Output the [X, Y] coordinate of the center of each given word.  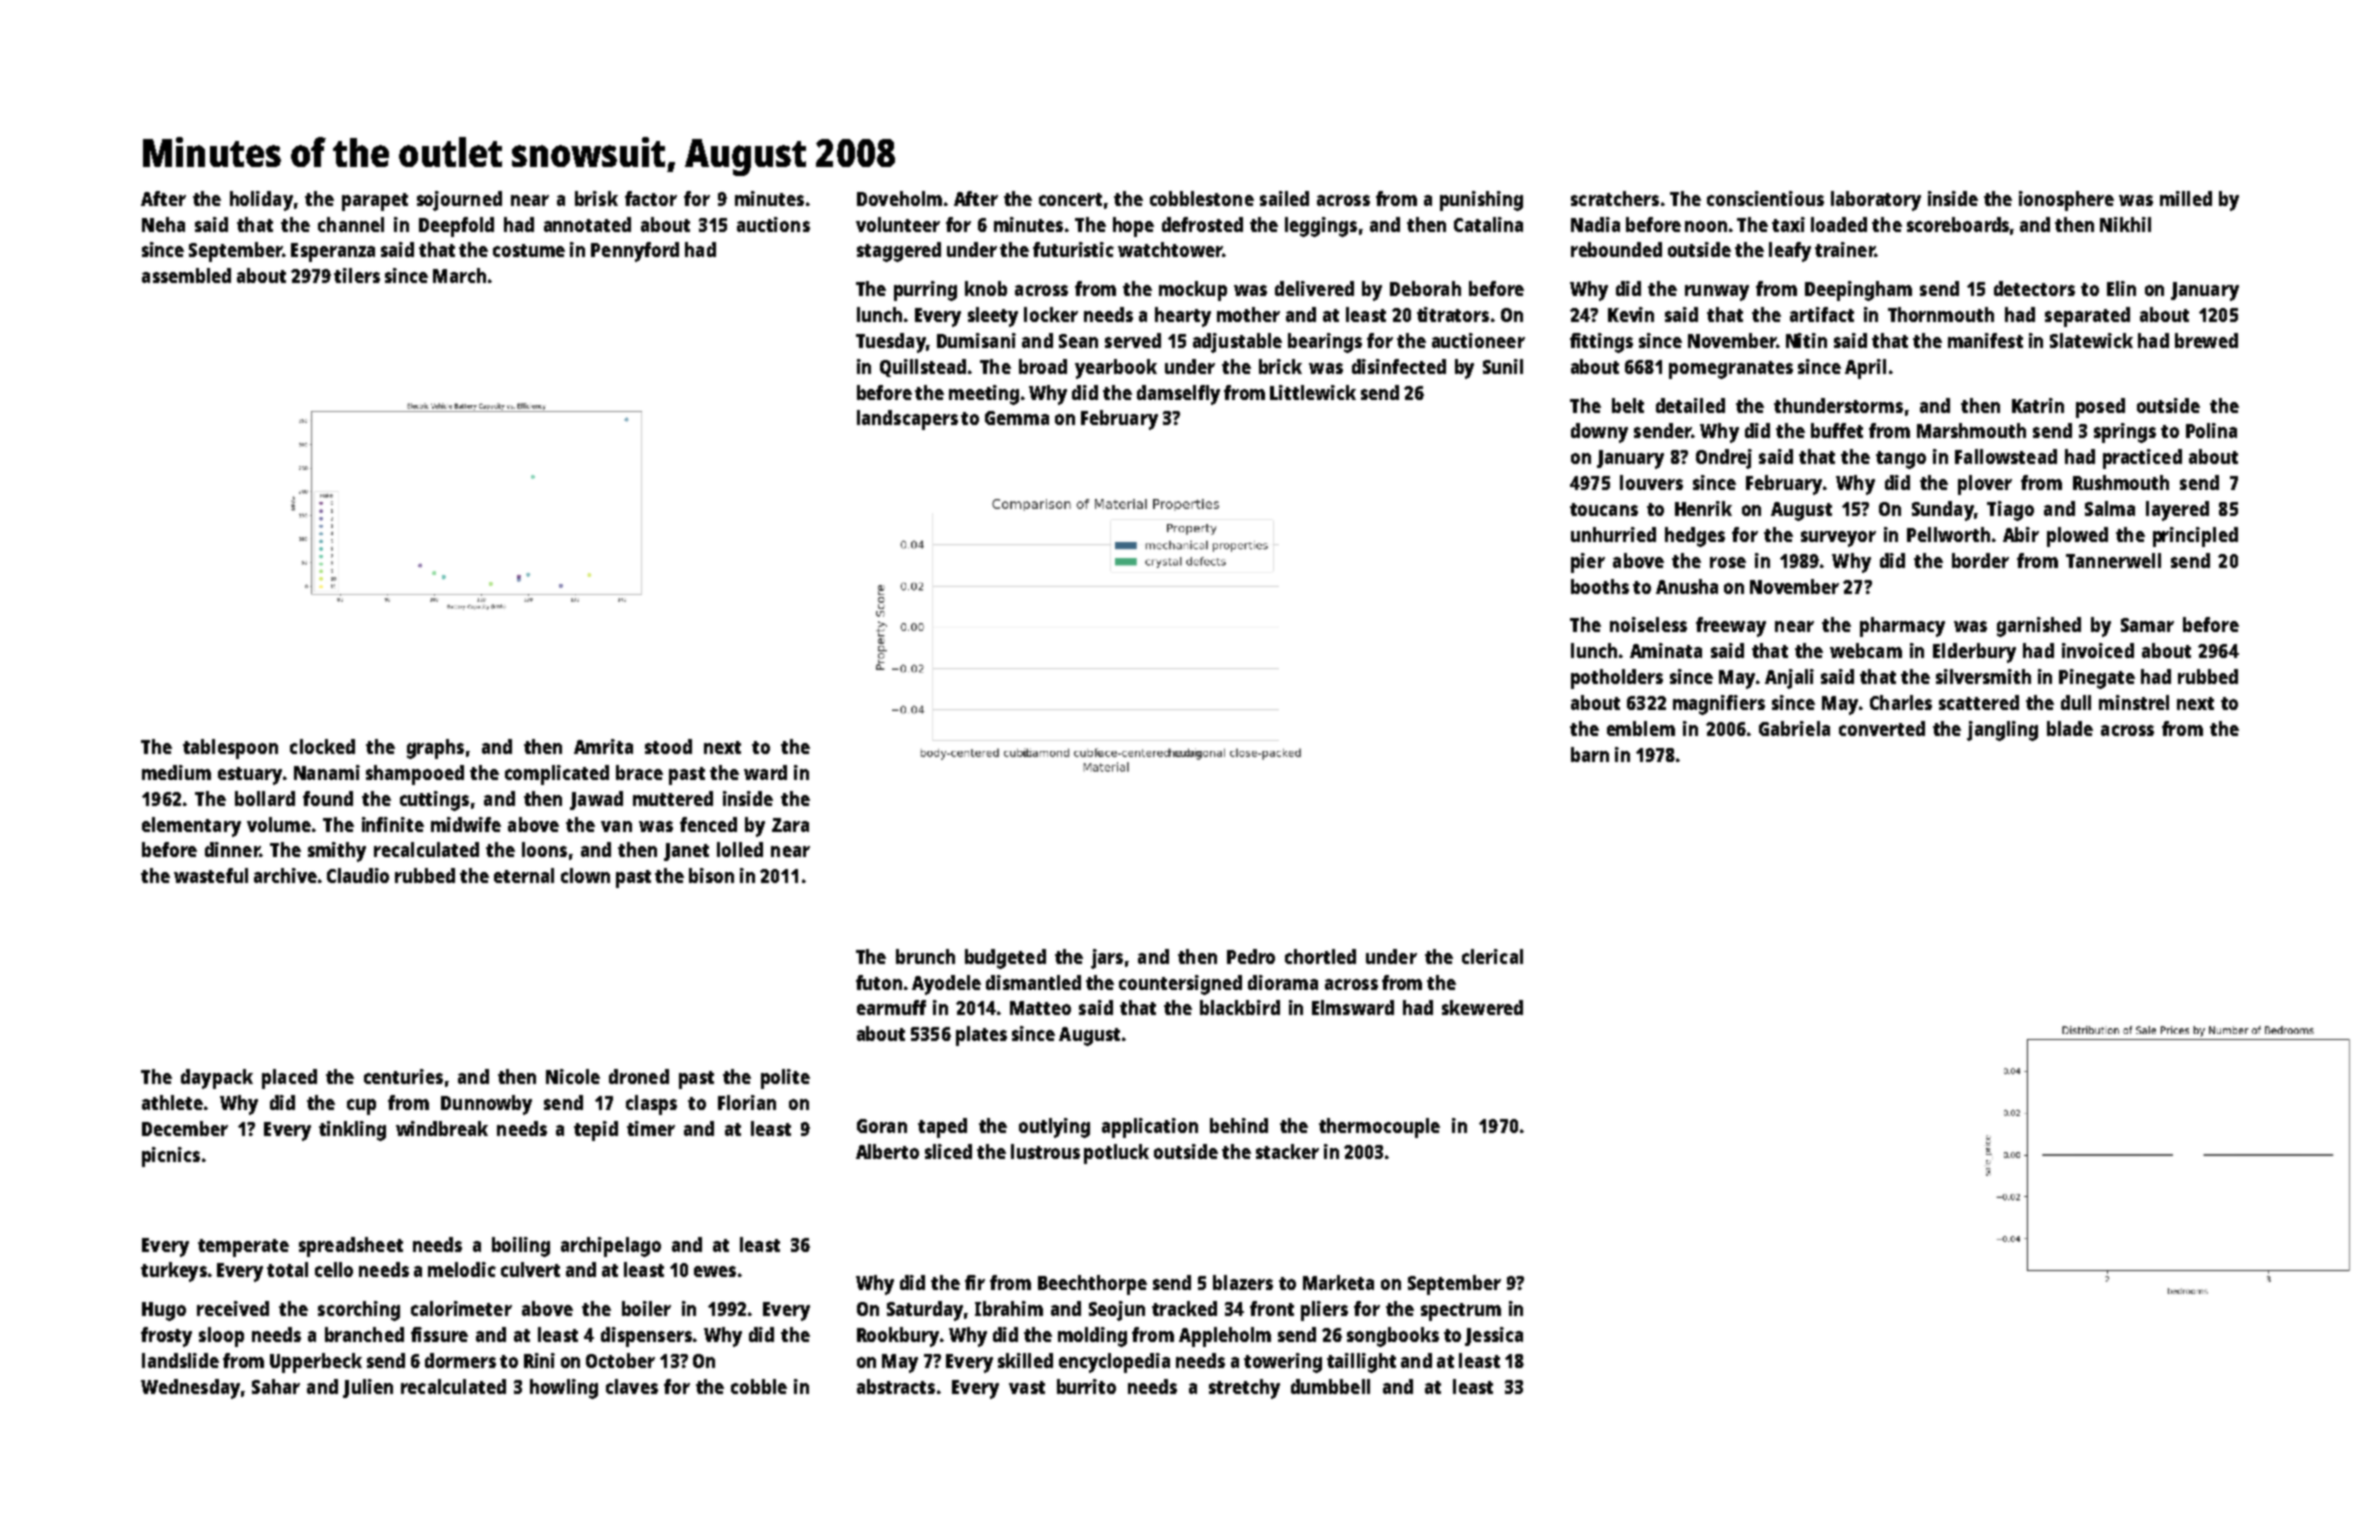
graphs [435, 749]
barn [1590, 754]
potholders [1617, 679]
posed [2100, 408]
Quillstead [923, 368]
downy [1599, 433]
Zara [790, 825]
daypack [217, 1079]
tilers [357, 275]
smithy [337, 852]
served [1133, 340]
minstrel [2134, 702]
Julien [368, 1388]
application [1150, 1128]
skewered [1482, 1007]
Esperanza [333, 252]
